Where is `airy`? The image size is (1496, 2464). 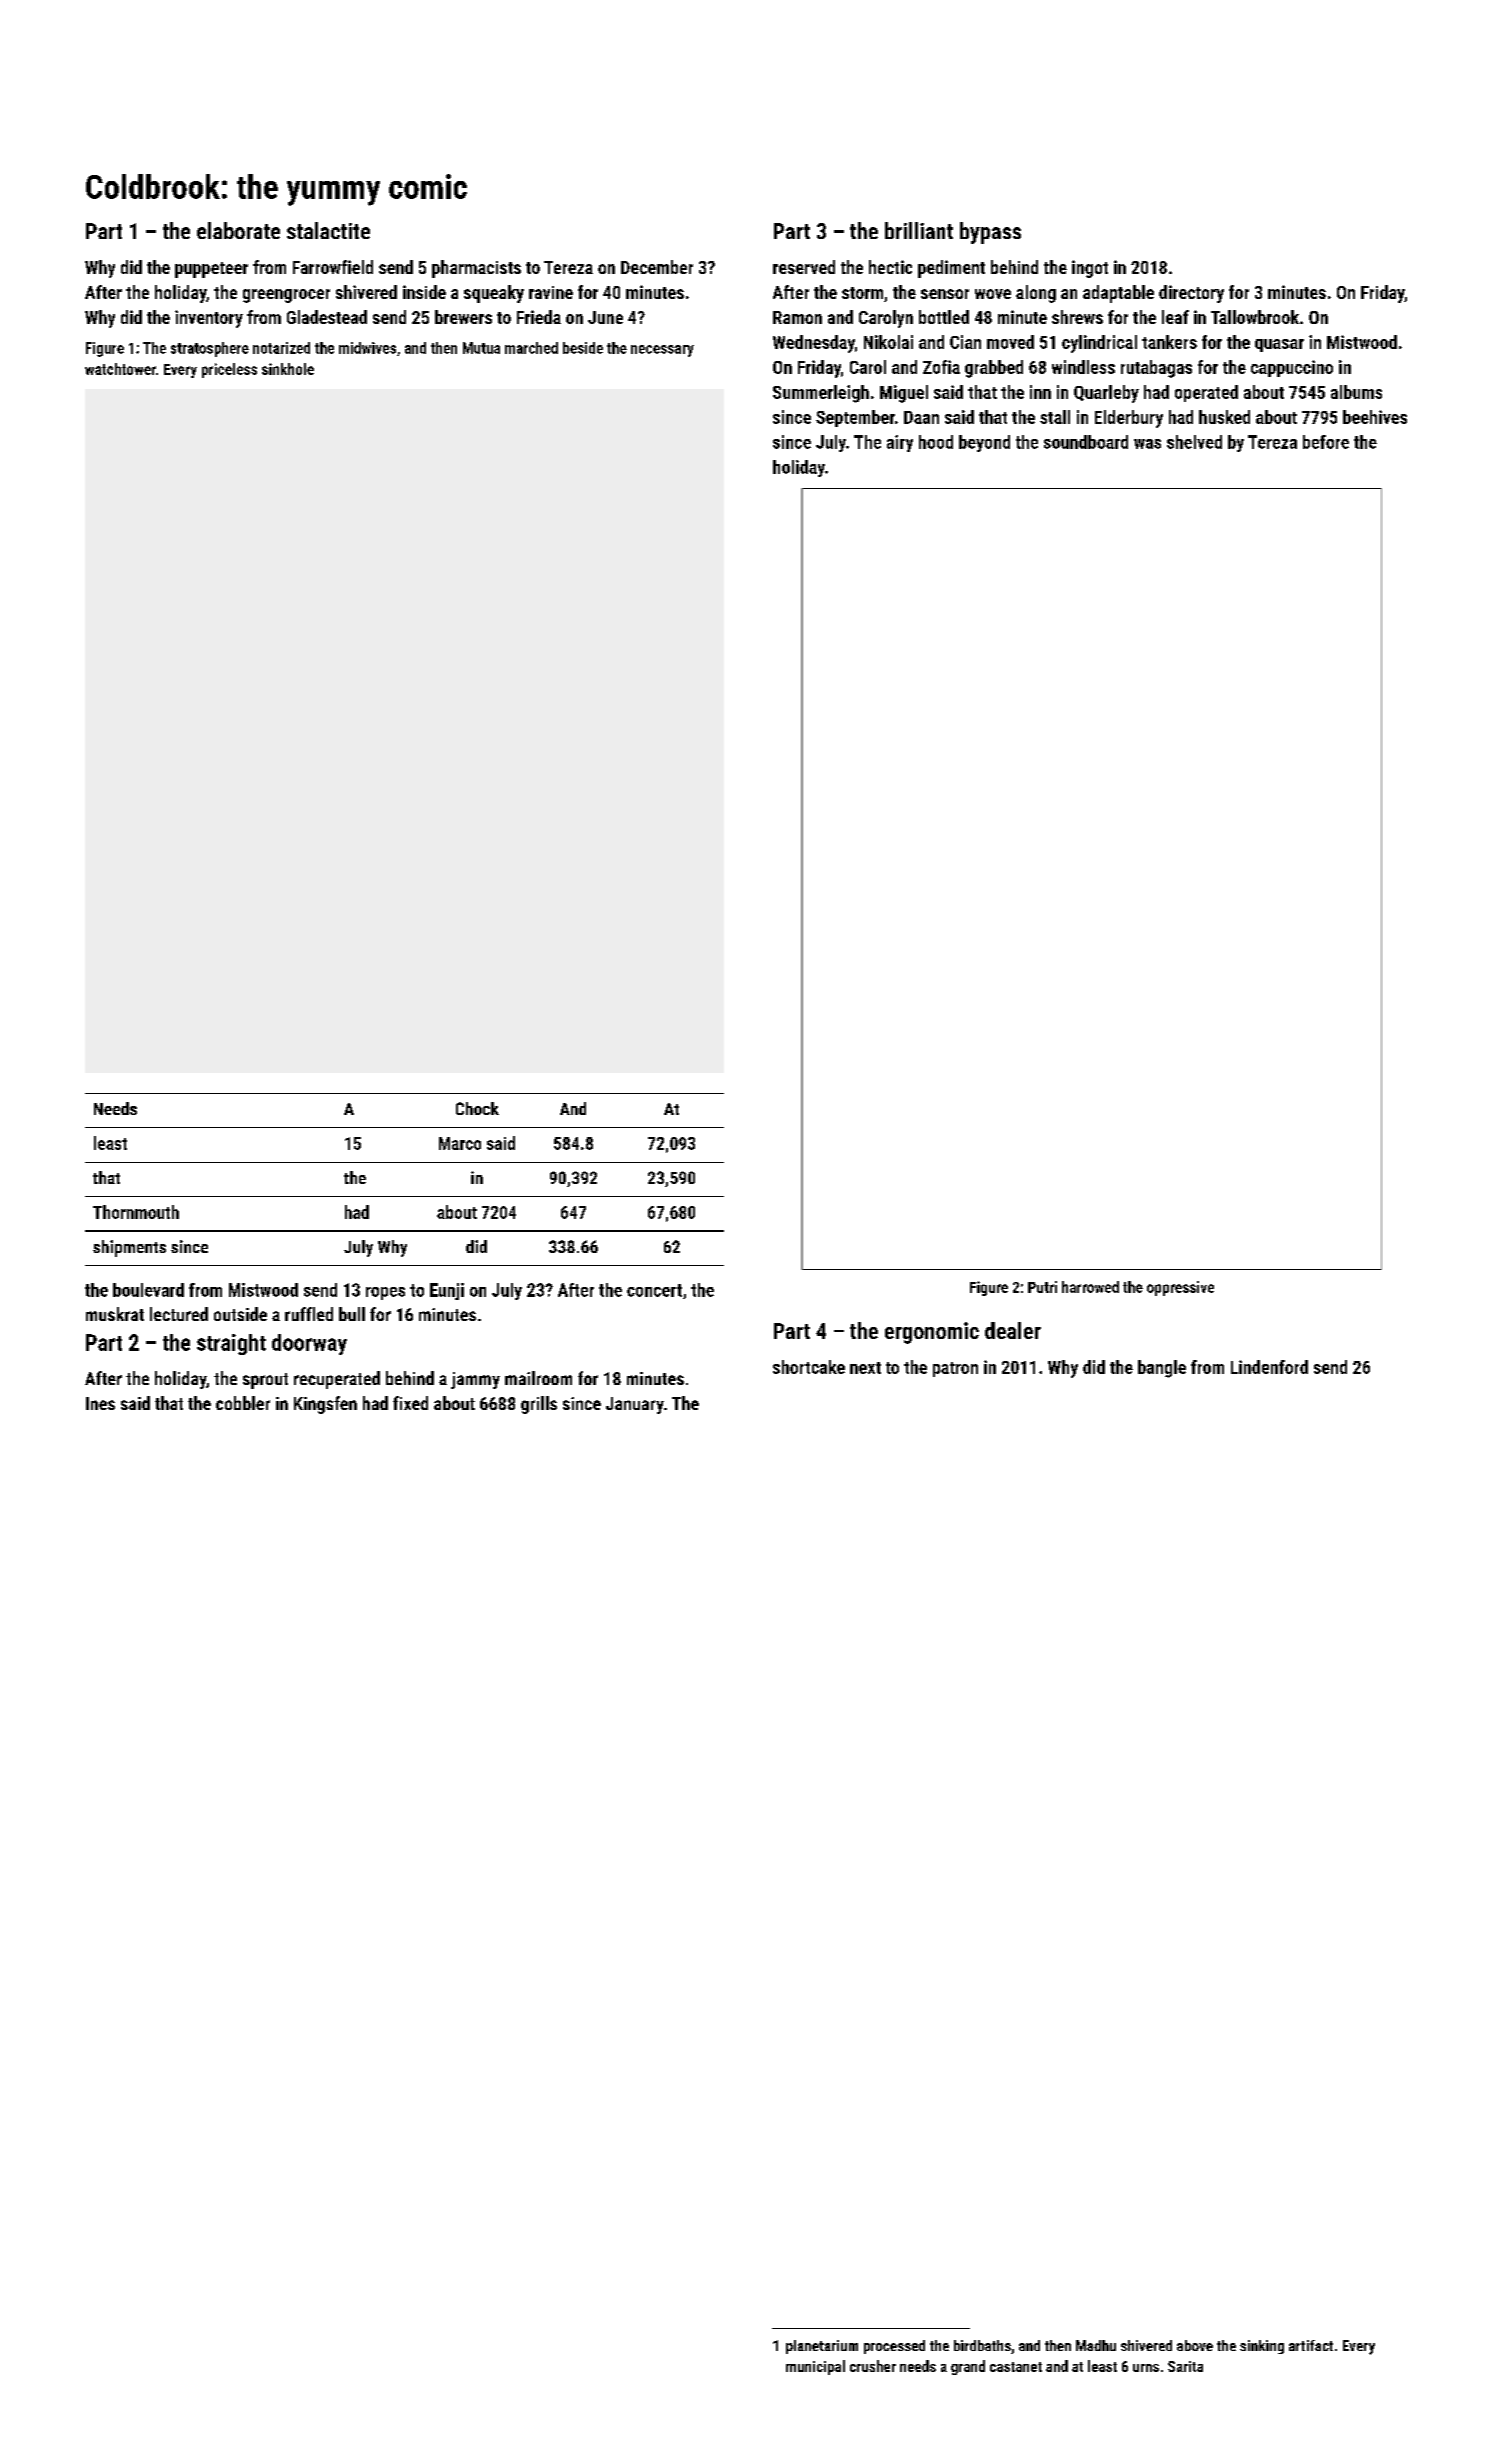 airy is located at coordinates (900, 443).
